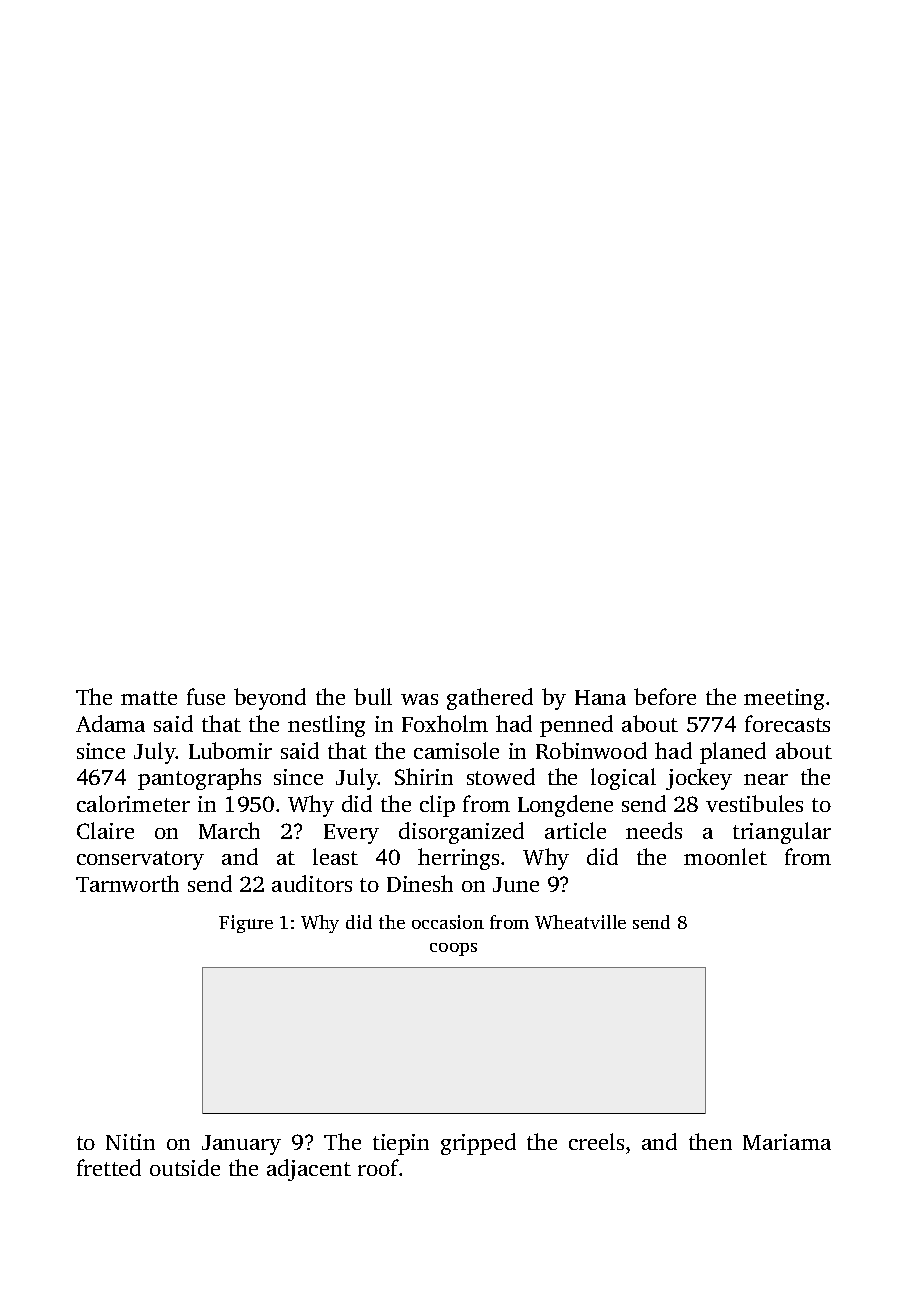  Describe the element at coordinates (710, 1141) in the screenshot. I see `then` at that location.
